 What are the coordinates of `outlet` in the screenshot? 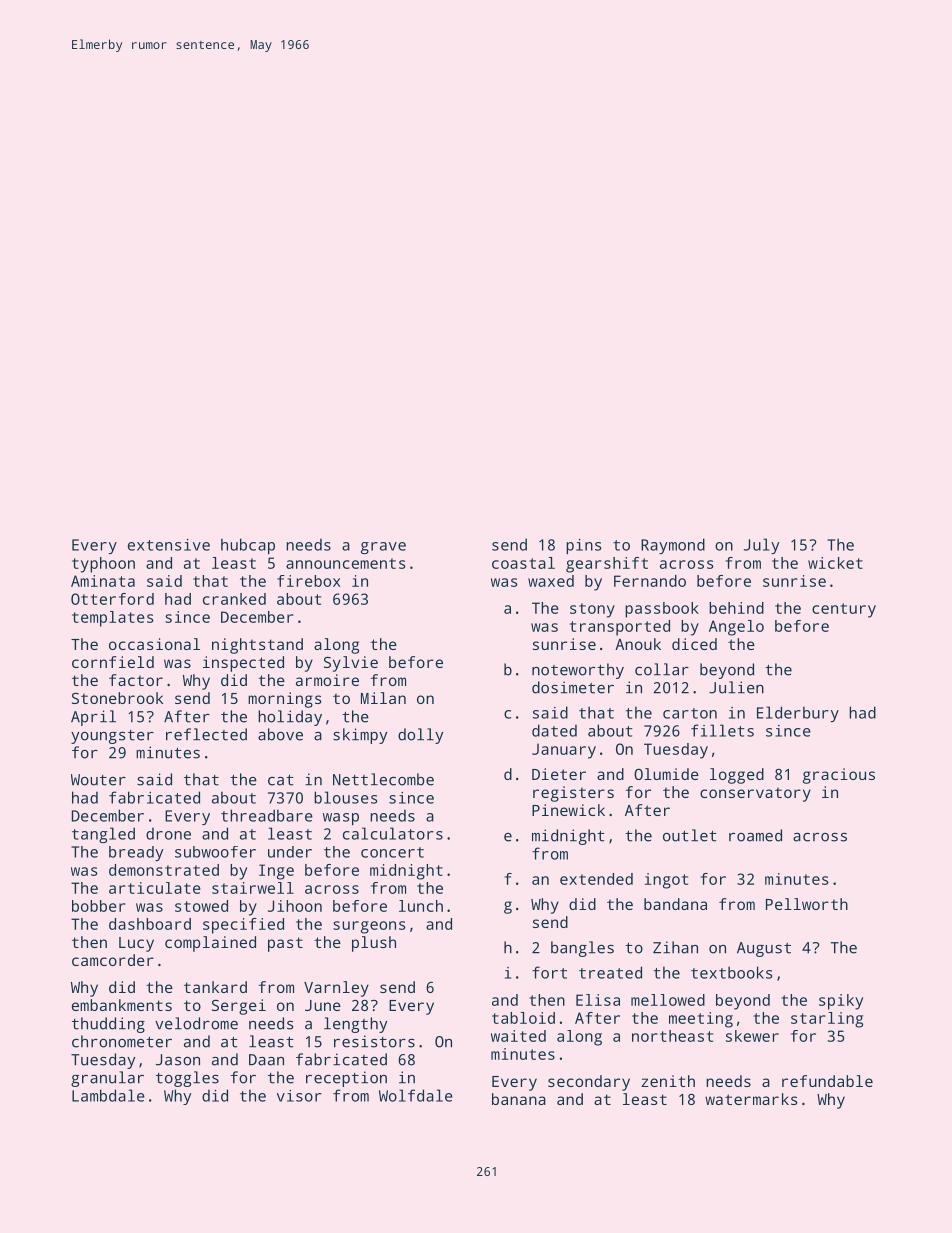 It's located at (690, 835).
